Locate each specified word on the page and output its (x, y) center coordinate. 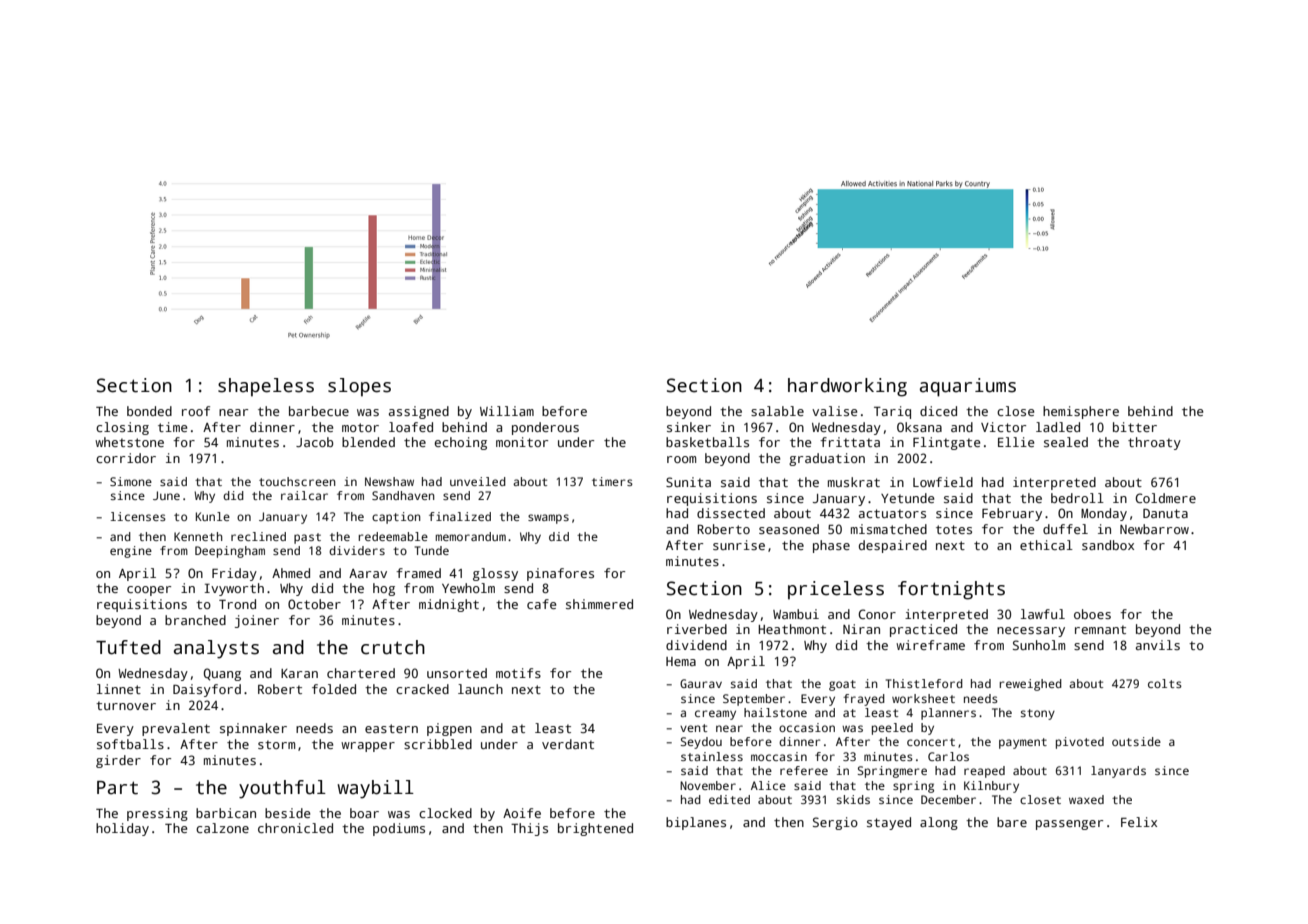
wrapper (368, 747)
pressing (157, 814)
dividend (696, 645)
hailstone (775, 712)
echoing (460, 443)
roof (196, 411)
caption (396, 518)
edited (729, 799)
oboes (1092, 614)
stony (1038, 714)
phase (831, 546)
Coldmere (1165, 498)
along (939, 823)
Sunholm (1039, 645)
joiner (257, 621)
